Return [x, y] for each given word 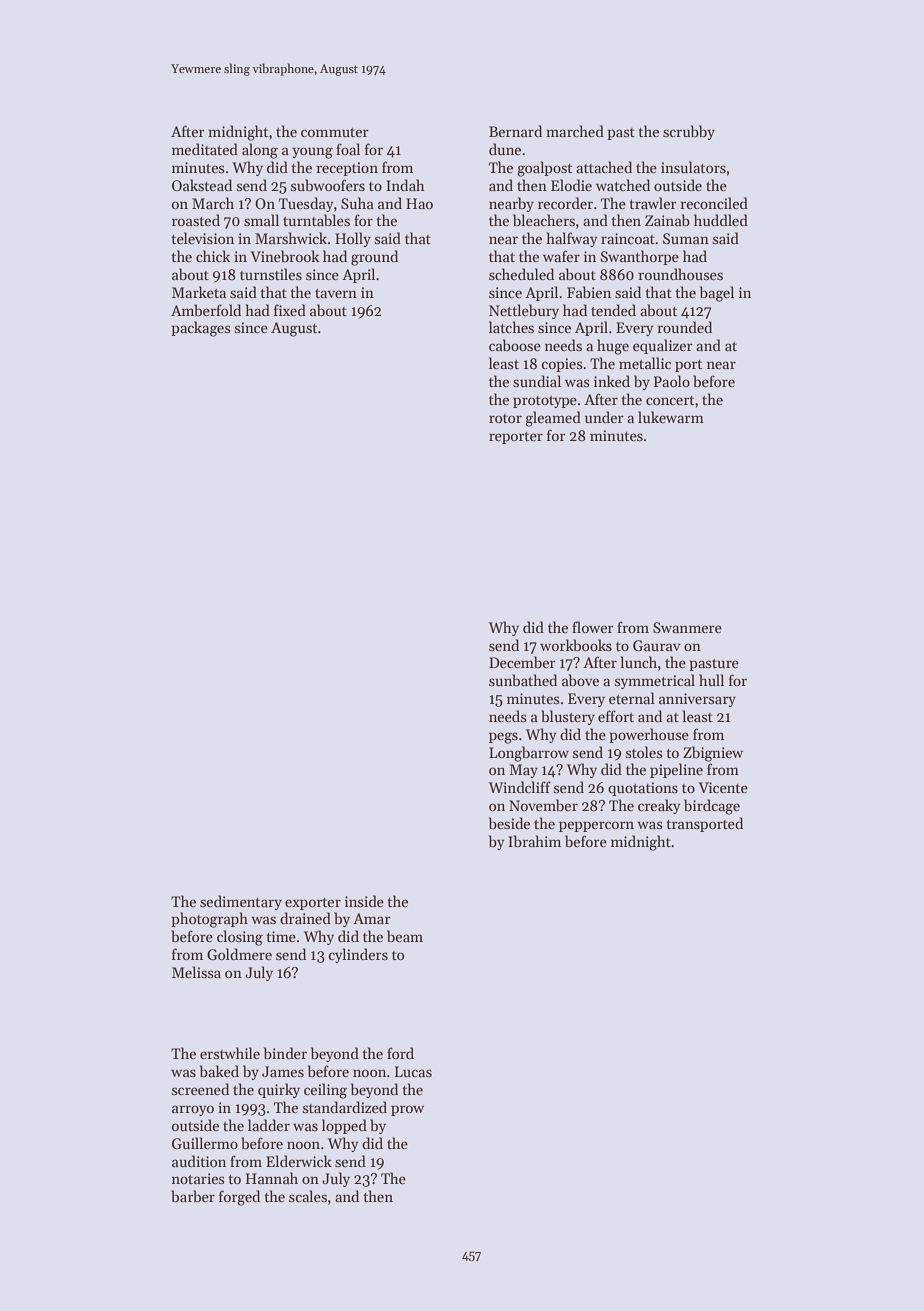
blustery [568, 717]
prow [407, 1110]
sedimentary [241, 902]
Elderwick [299, 1161]
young [312, 153]
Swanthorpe [640, 257]
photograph [209, 920]
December [522, 662]
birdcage [712, 807]
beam [405, 936]
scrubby [689, 132]
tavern [336, 293]
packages [201, 329]
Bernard [515, 131]
